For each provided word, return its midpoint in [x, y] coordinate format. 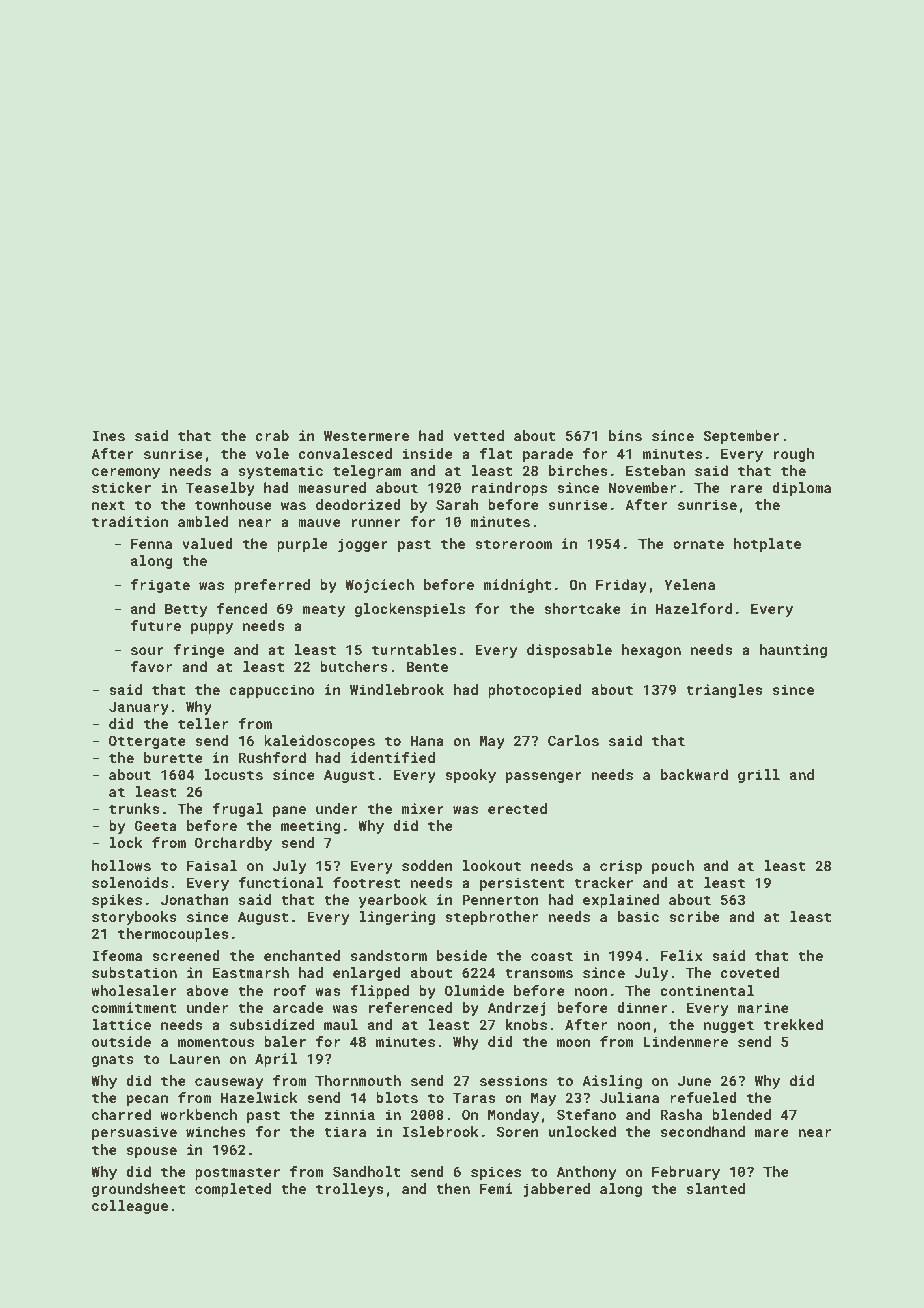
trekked [793, 1024]
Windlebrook [397, 689]
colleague [130, 1207]
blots [397, 1097]
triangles [724, 691]
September [741, 437]
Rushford [272, 757]
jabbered [556, 1190]
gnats [113, 1060]
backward [694, 774]
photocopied [535, 691]
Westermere [366, 436]
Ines [108, 436]
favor [151, 666]
